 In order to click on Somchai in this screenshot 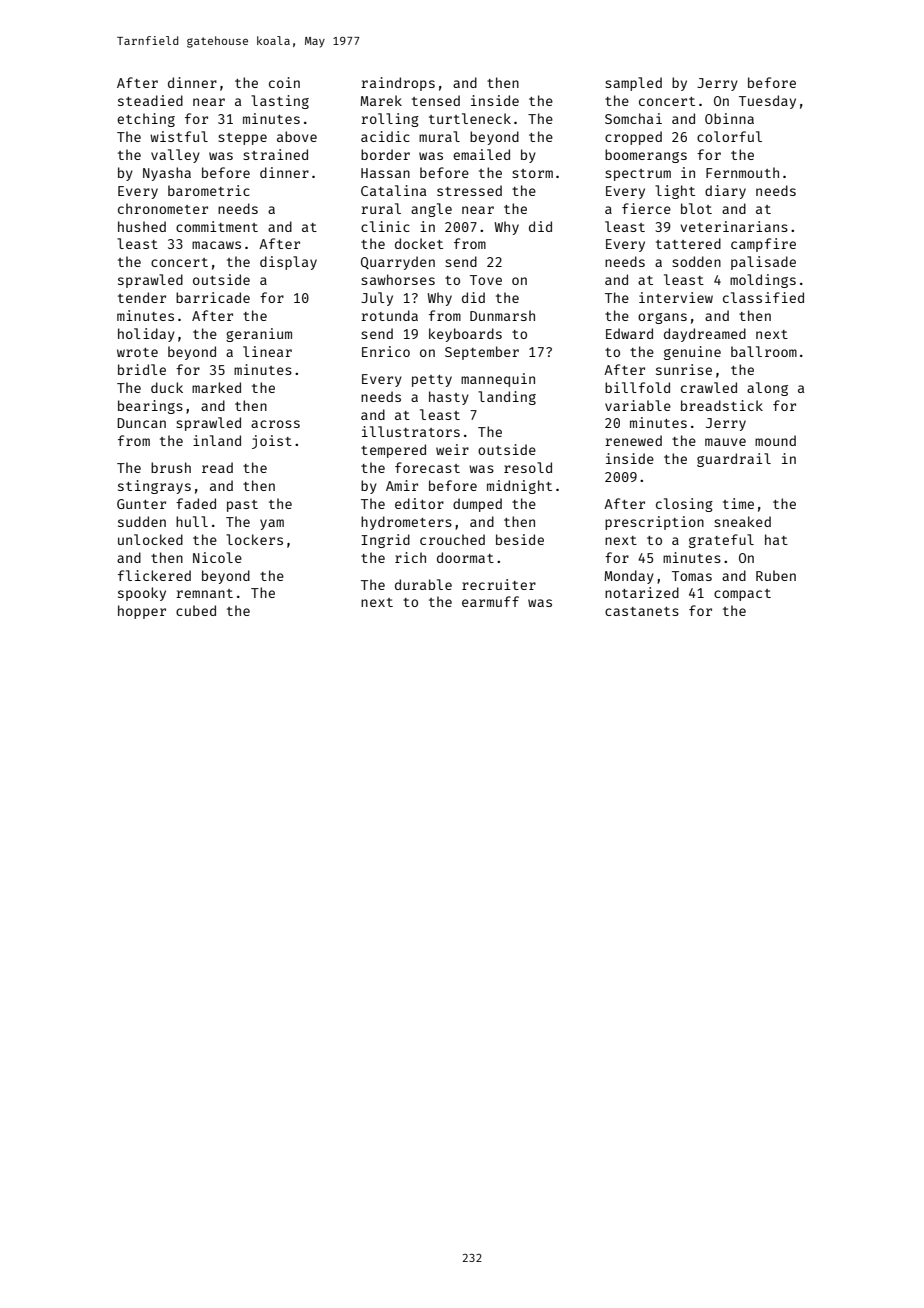, I will do `click(633, 118)`.
